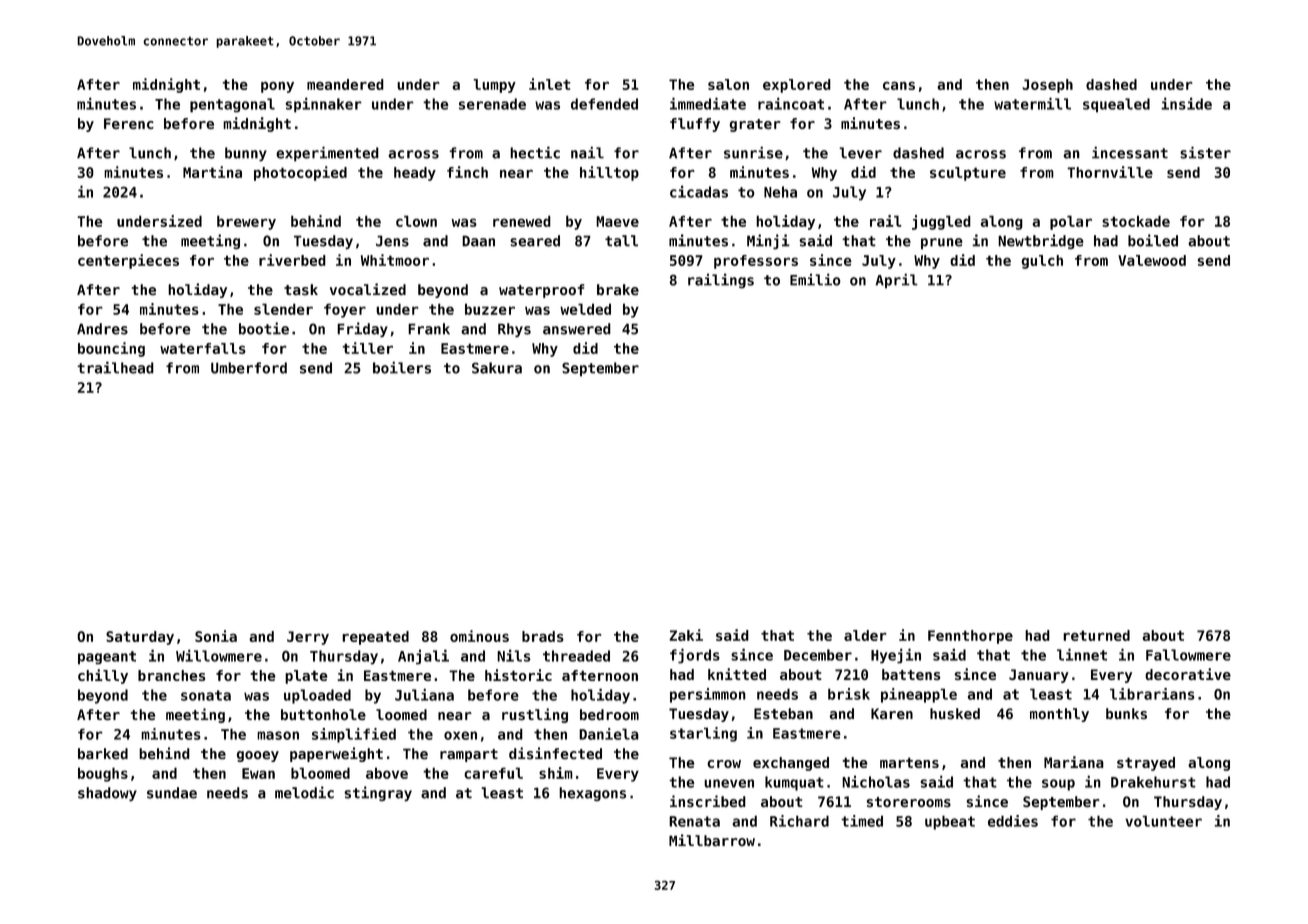  Describe the element at coordinates (172, 793) in the image. I see `sundae` at that location.
